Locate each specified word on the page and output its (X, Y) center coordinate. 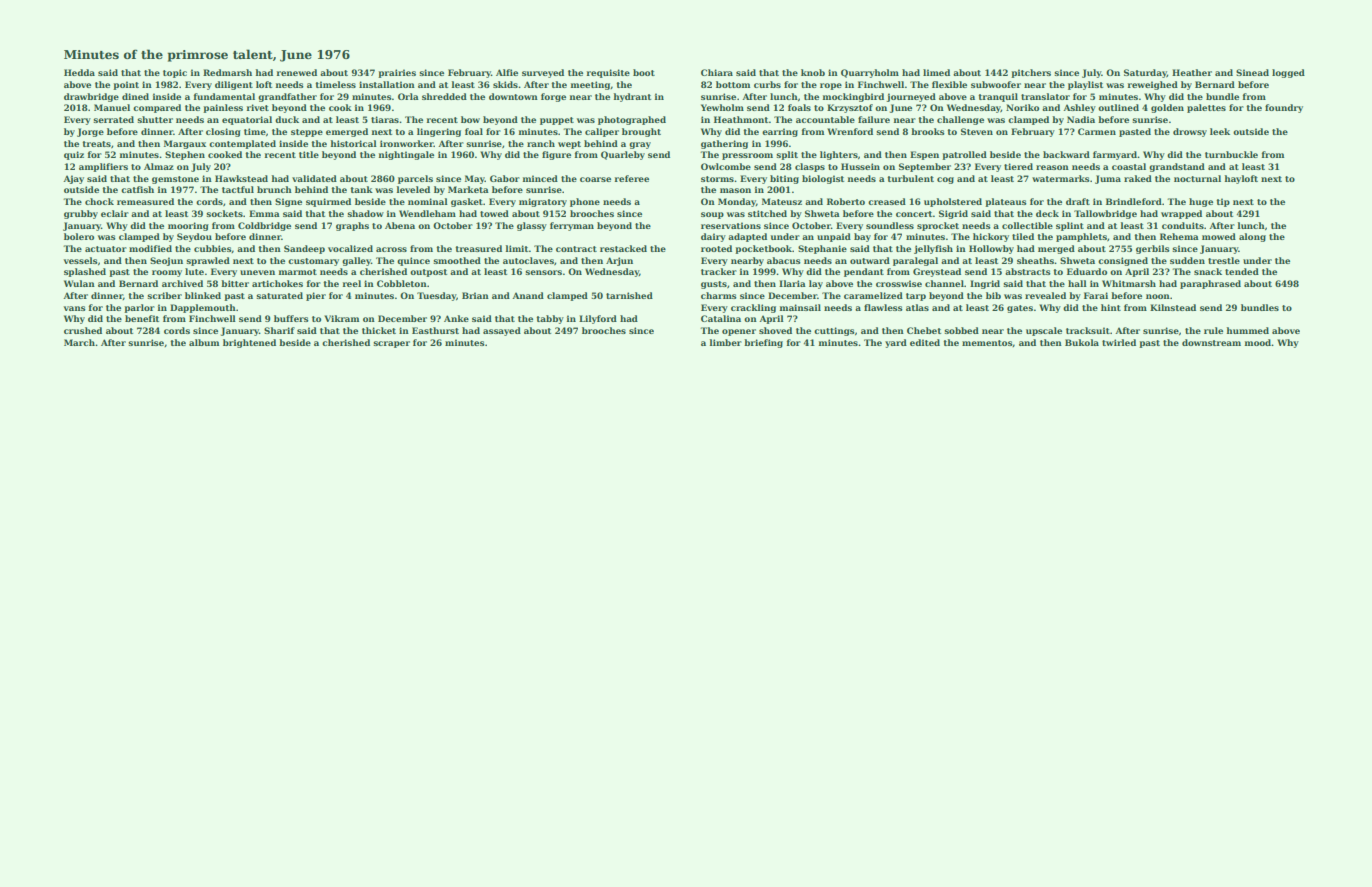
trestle (1224, 260)
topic (175, 73)
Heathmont (741, 119)
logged (1288, 73)
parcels (415, 179)
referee (632, 178)
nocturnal (1197, 178)
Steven (977, 131)
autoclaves (528, 260)
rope (831, 86)
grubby (81, 214)
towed (494, 213)
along (1252, 237)
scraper (391, 344)
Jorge (90, 132)
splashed (85, 272)
